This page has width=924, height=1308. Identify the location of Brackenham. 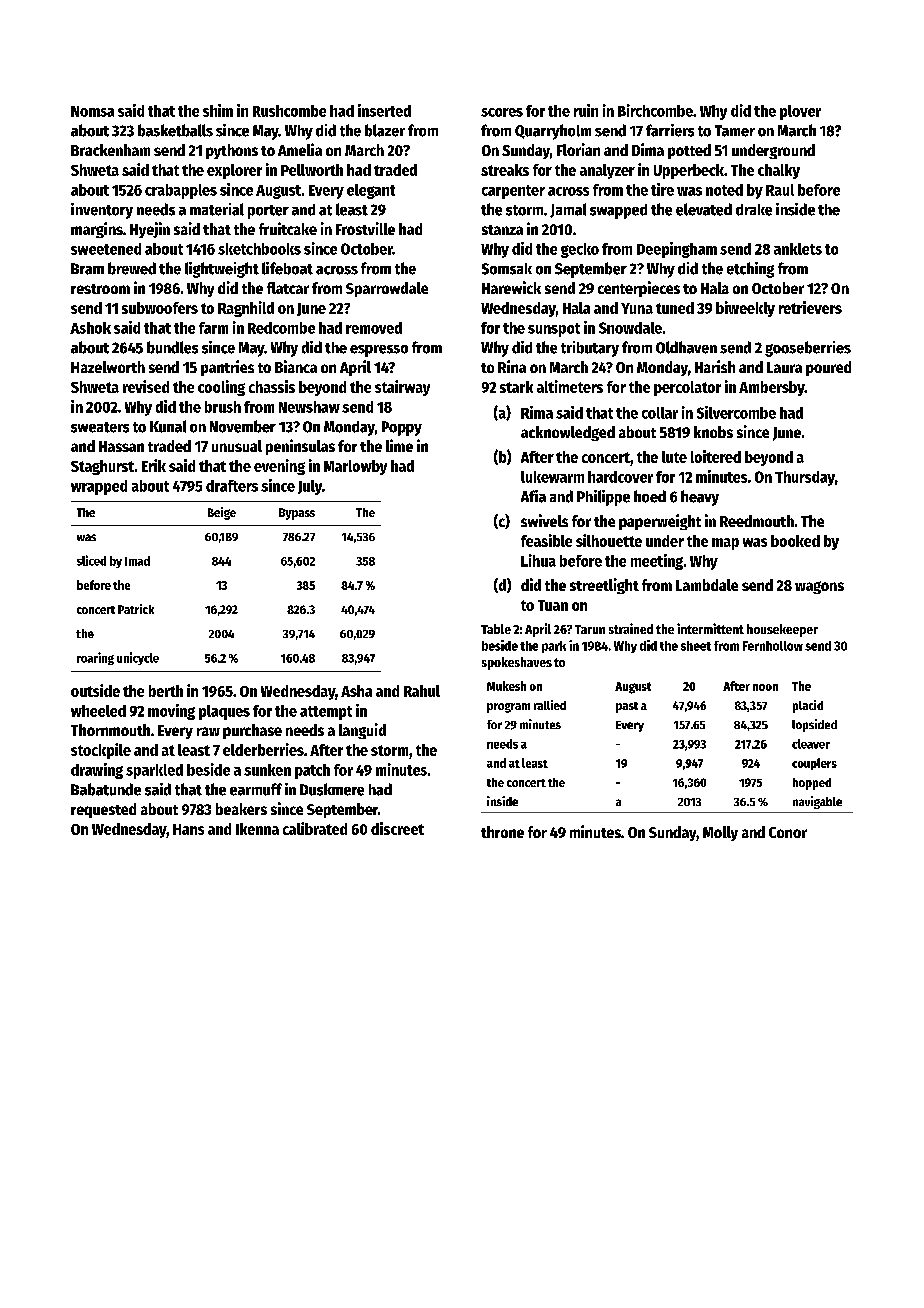
(110, 150).
